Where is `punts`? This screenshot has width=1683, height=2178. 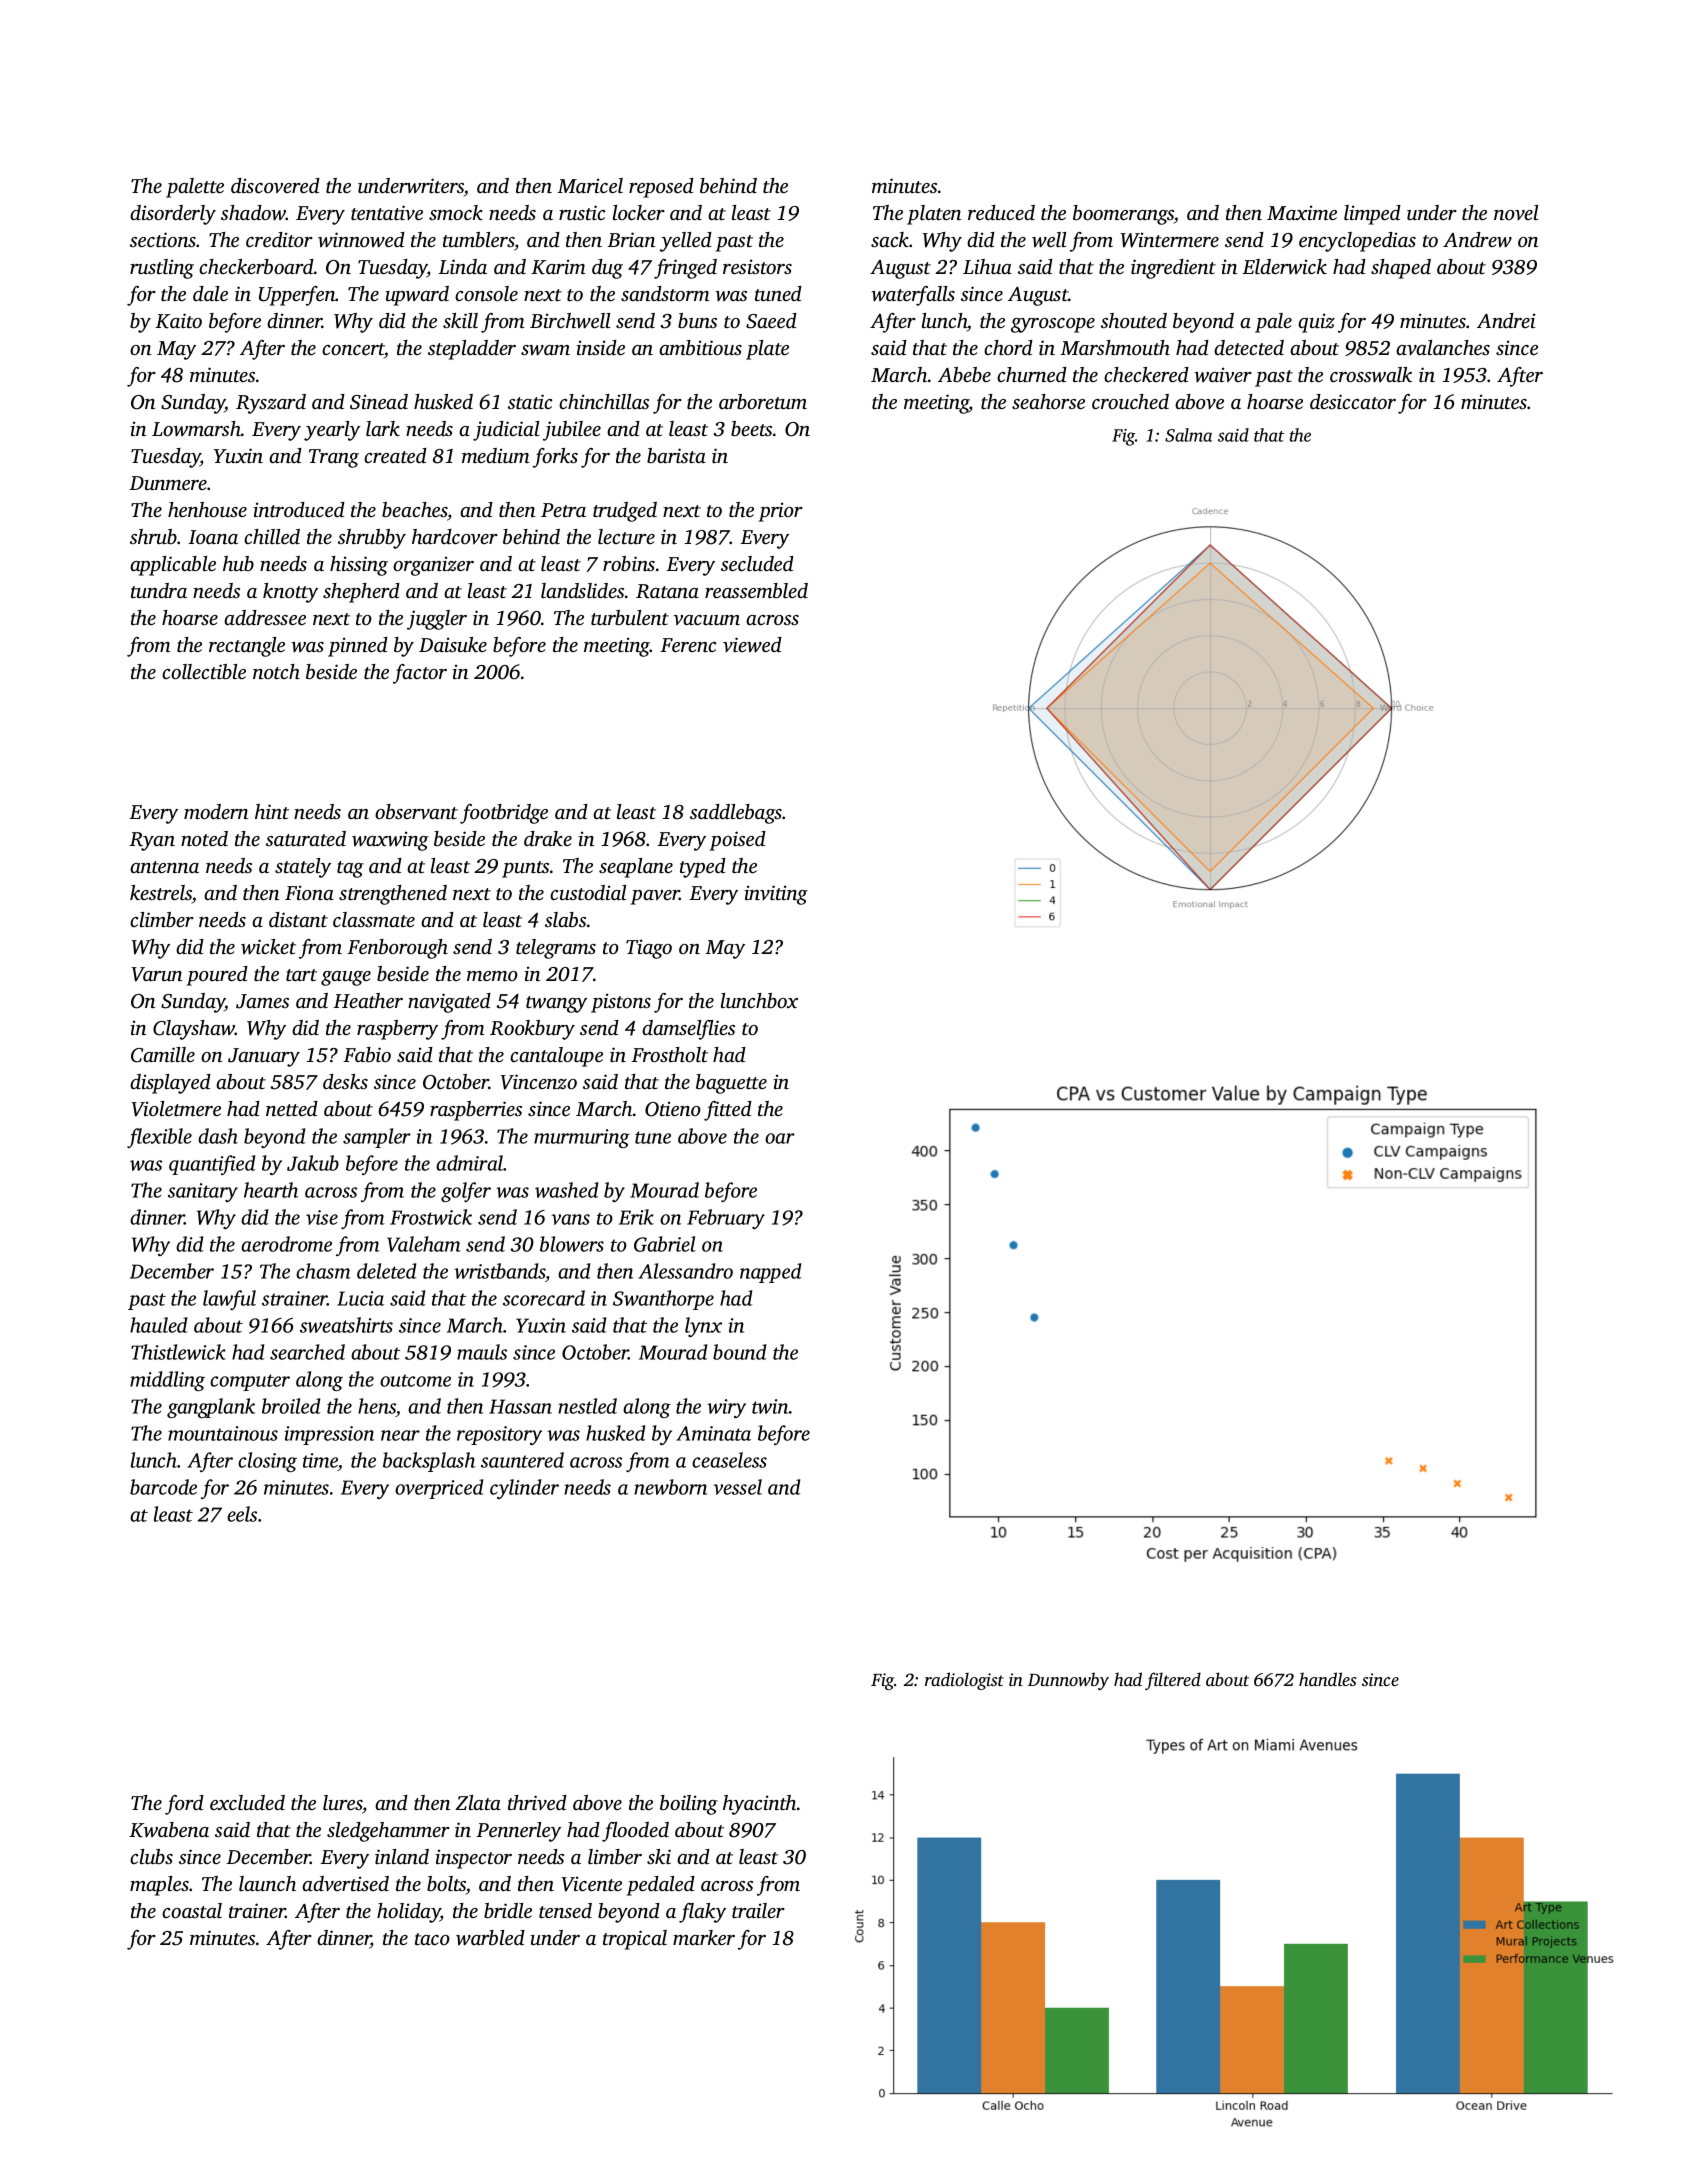
punts is located at coordinates (525, 869).
